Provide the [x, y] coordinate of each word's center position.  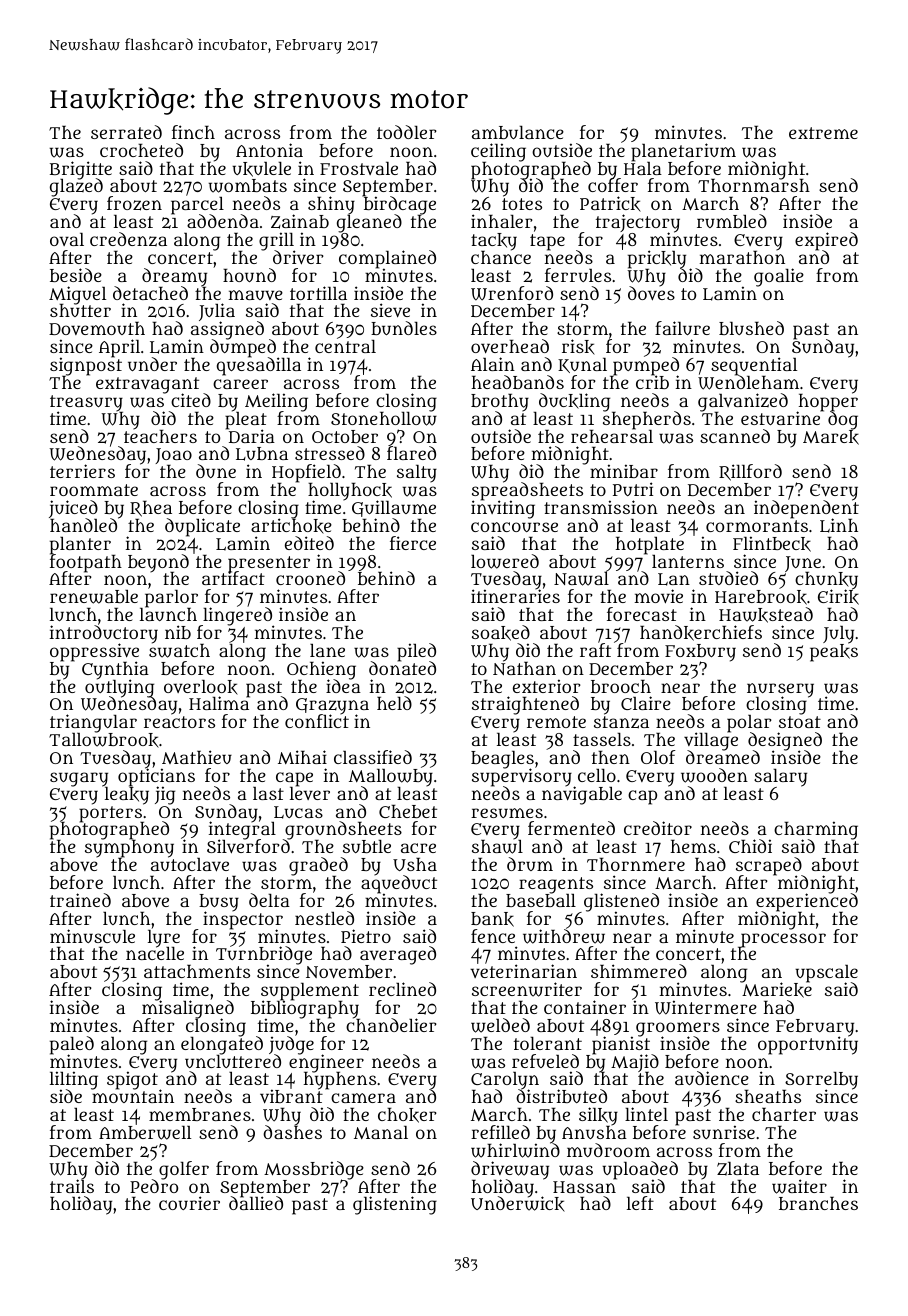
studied [728, 578]
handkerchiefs [701, 633]
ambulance [518, 132]
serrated [126, 132]
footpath [86, 563]
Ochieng [321, 670]
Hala [643, 168]
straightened [525, 705]
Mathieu [197, 757]
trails [72, 1186]
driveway [510, 1170]
